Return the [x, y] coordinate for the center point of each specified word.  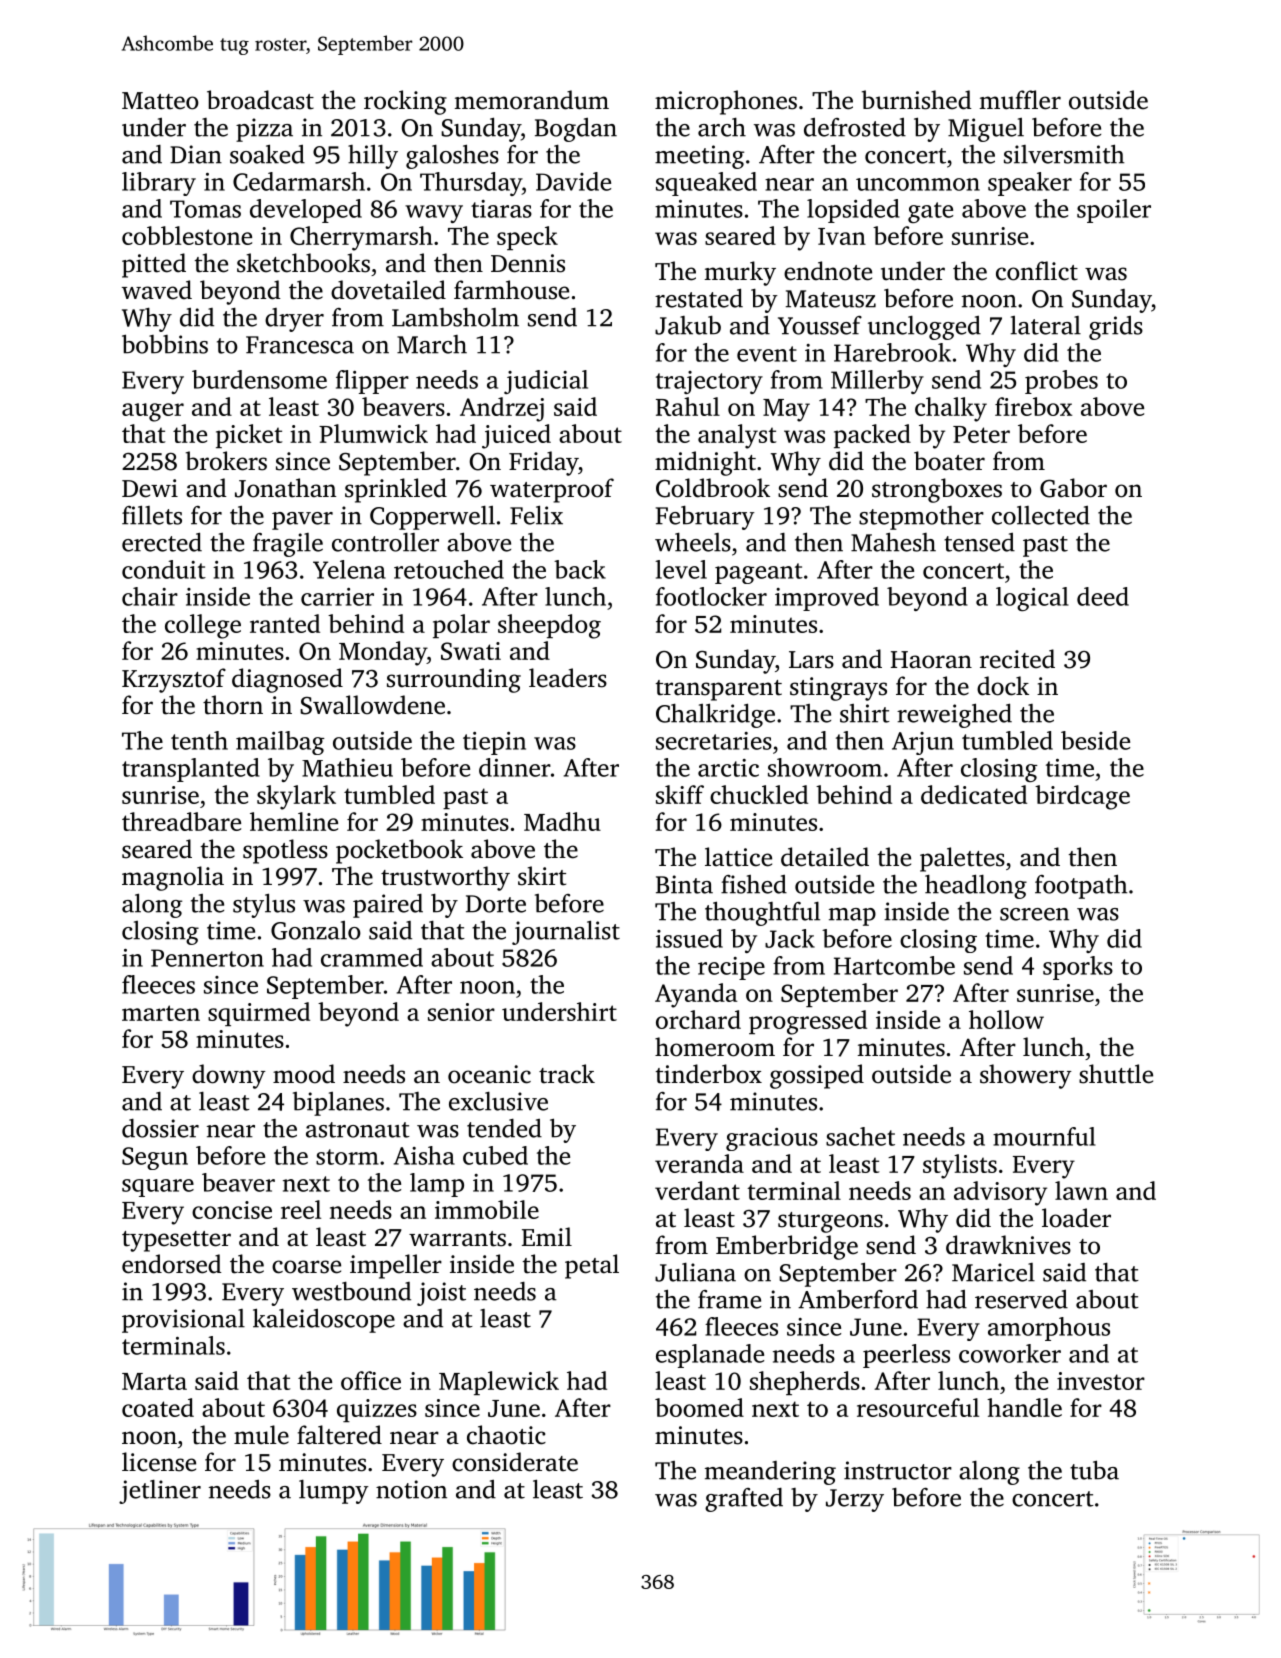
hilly [373, 157]
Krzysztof [174, 680]
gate [930, 212]
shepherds [805, 1383]
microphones [726, 102]
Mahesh [893, 542]
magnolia [173, 878]
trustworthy [445, 878]
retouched [449, 569]
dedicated [974, 794]
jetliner [160, 1492]
